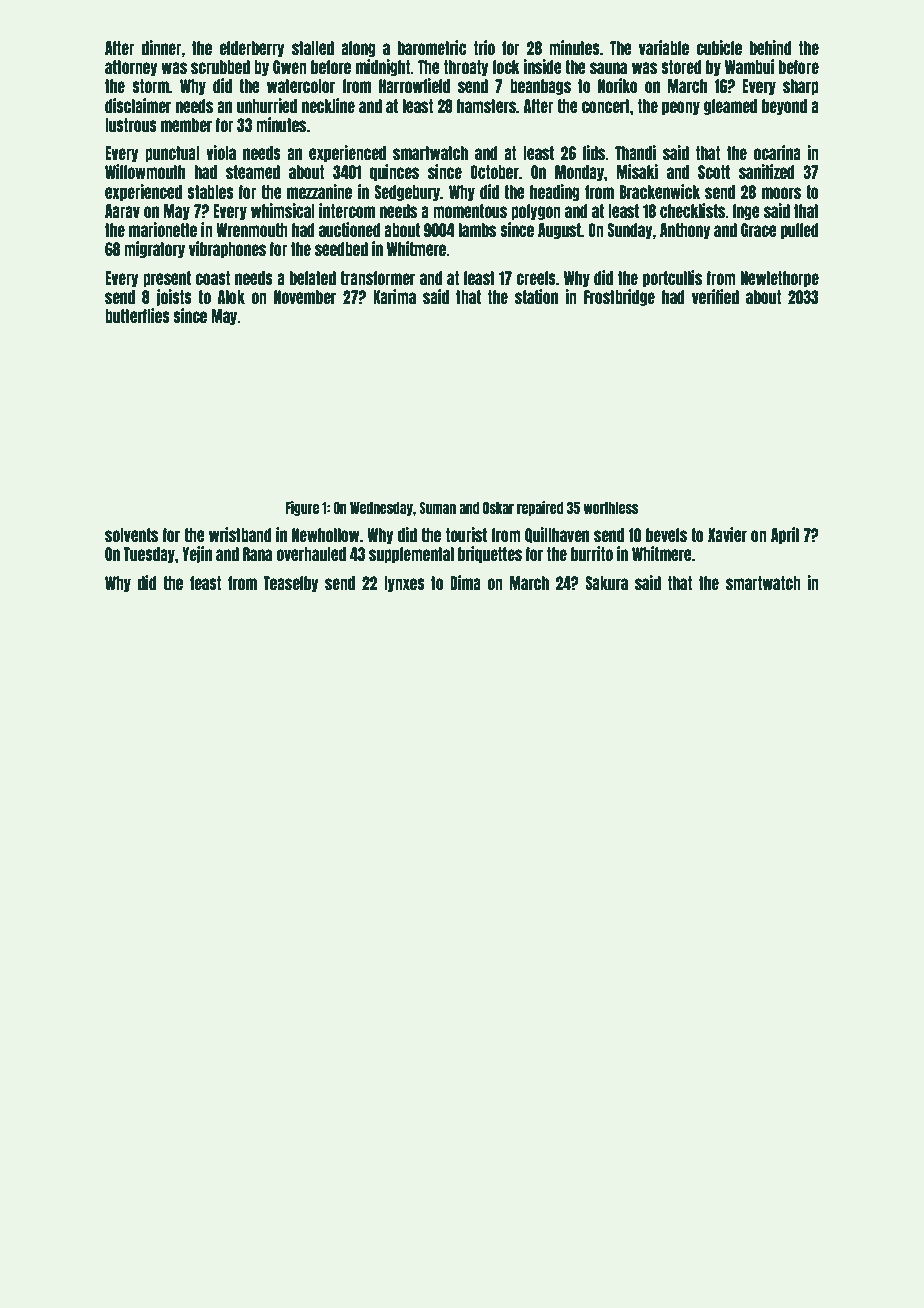 The width and height of the page is (924, 1308). Describe the element at coordinates (785, 535) in the page. I see `April` at that location.
